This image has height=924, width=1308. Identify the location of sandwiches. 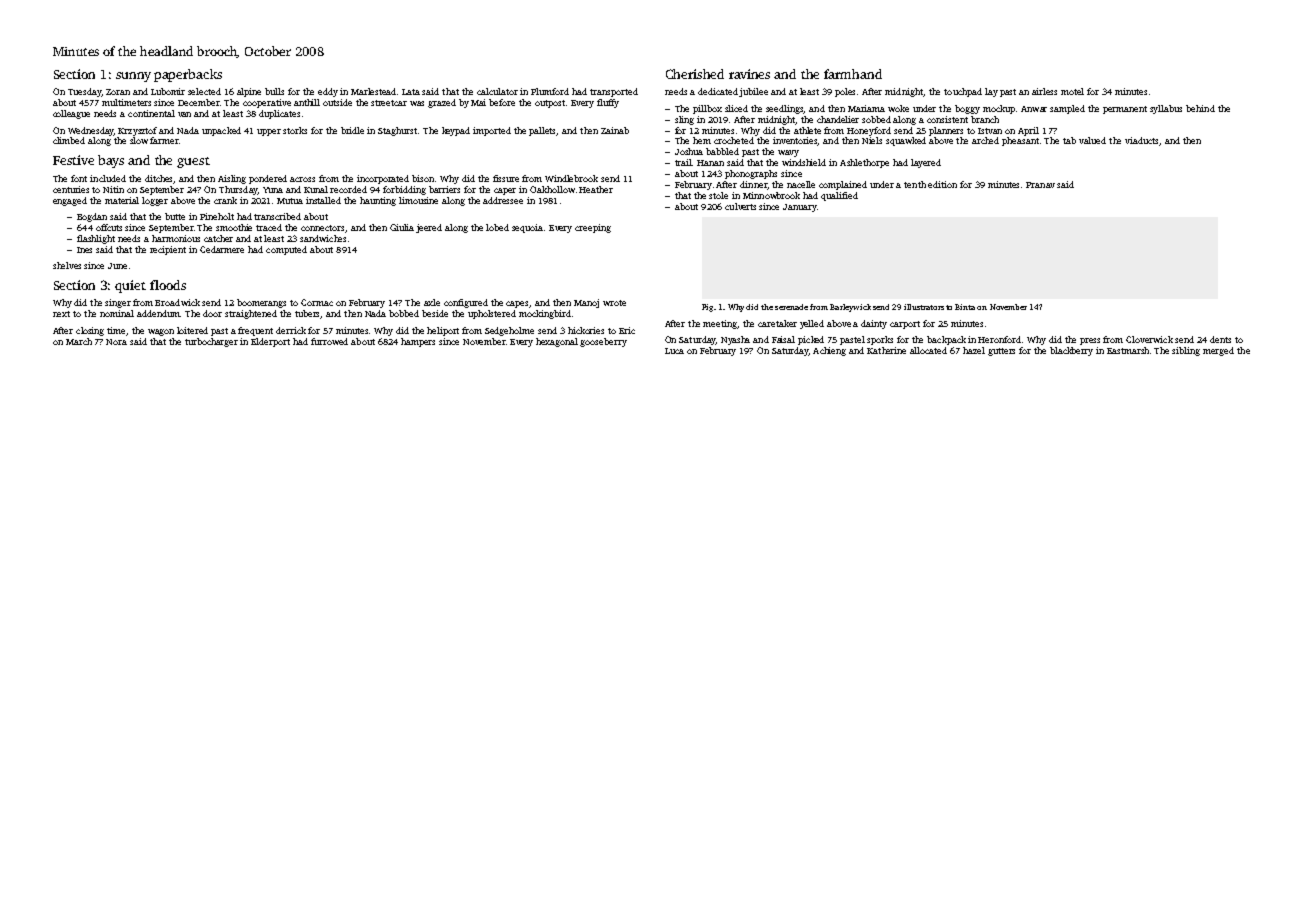
(323, 238).
